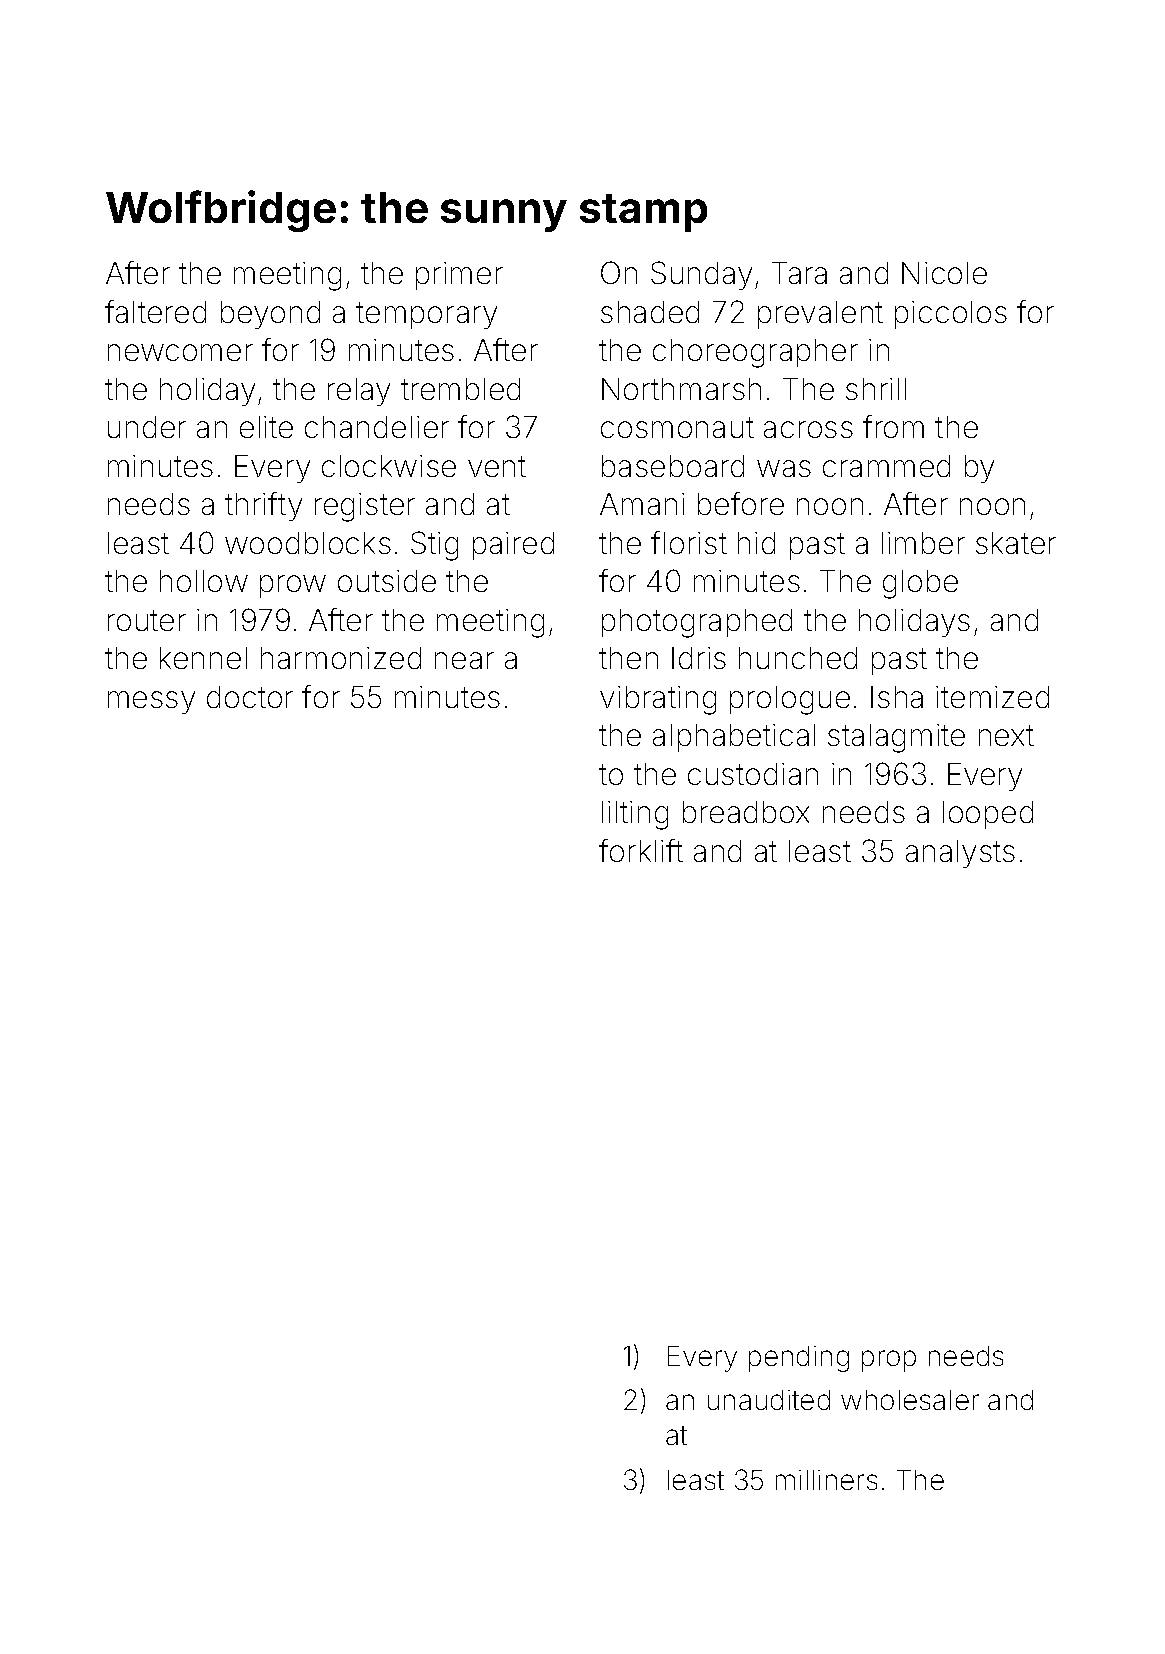  Describe the element at coordinates (826, 1480) in the screenshot. I see `milliners` at that location.
